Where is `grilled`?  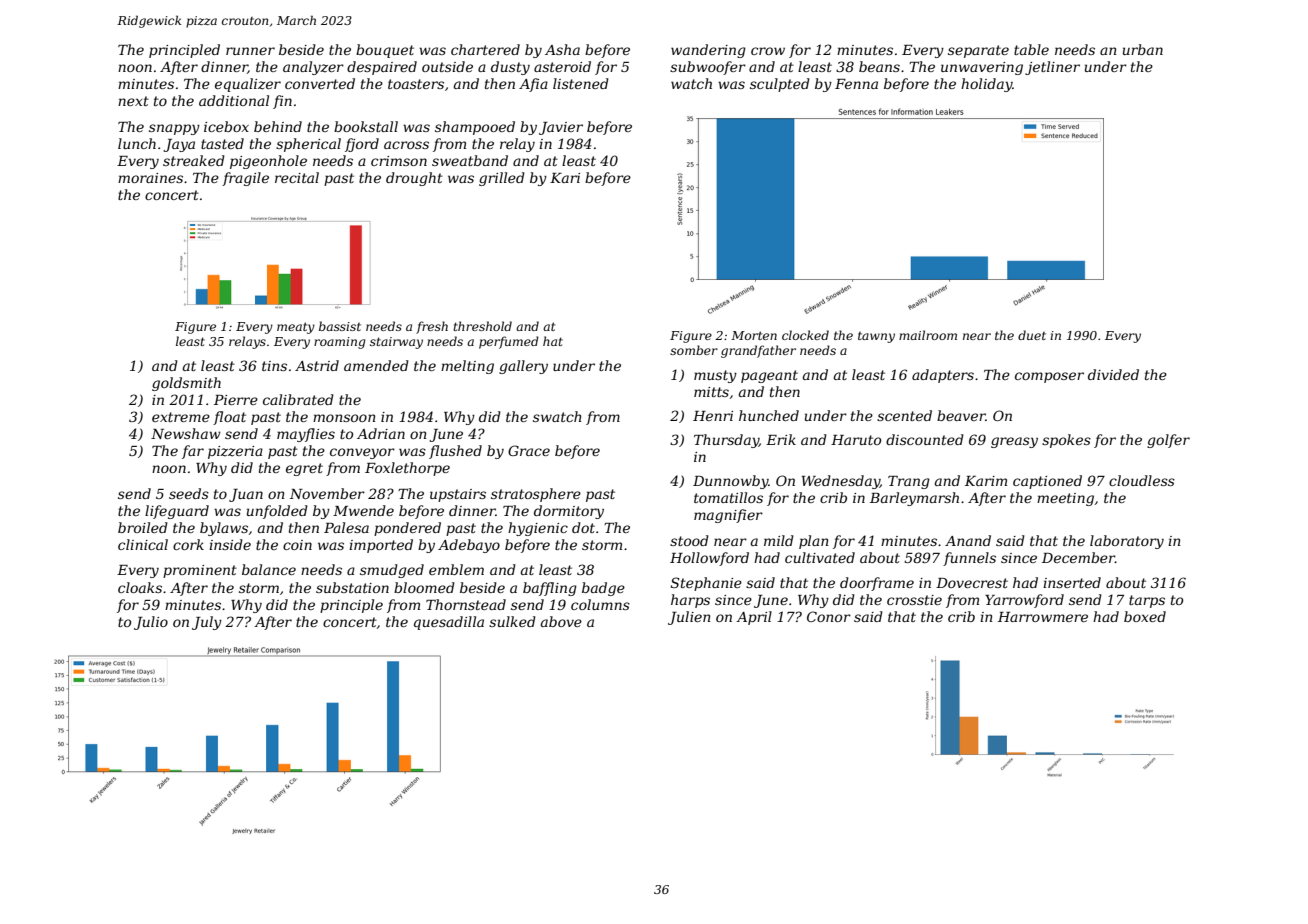
grilled is located at coordinates (502, 179).
